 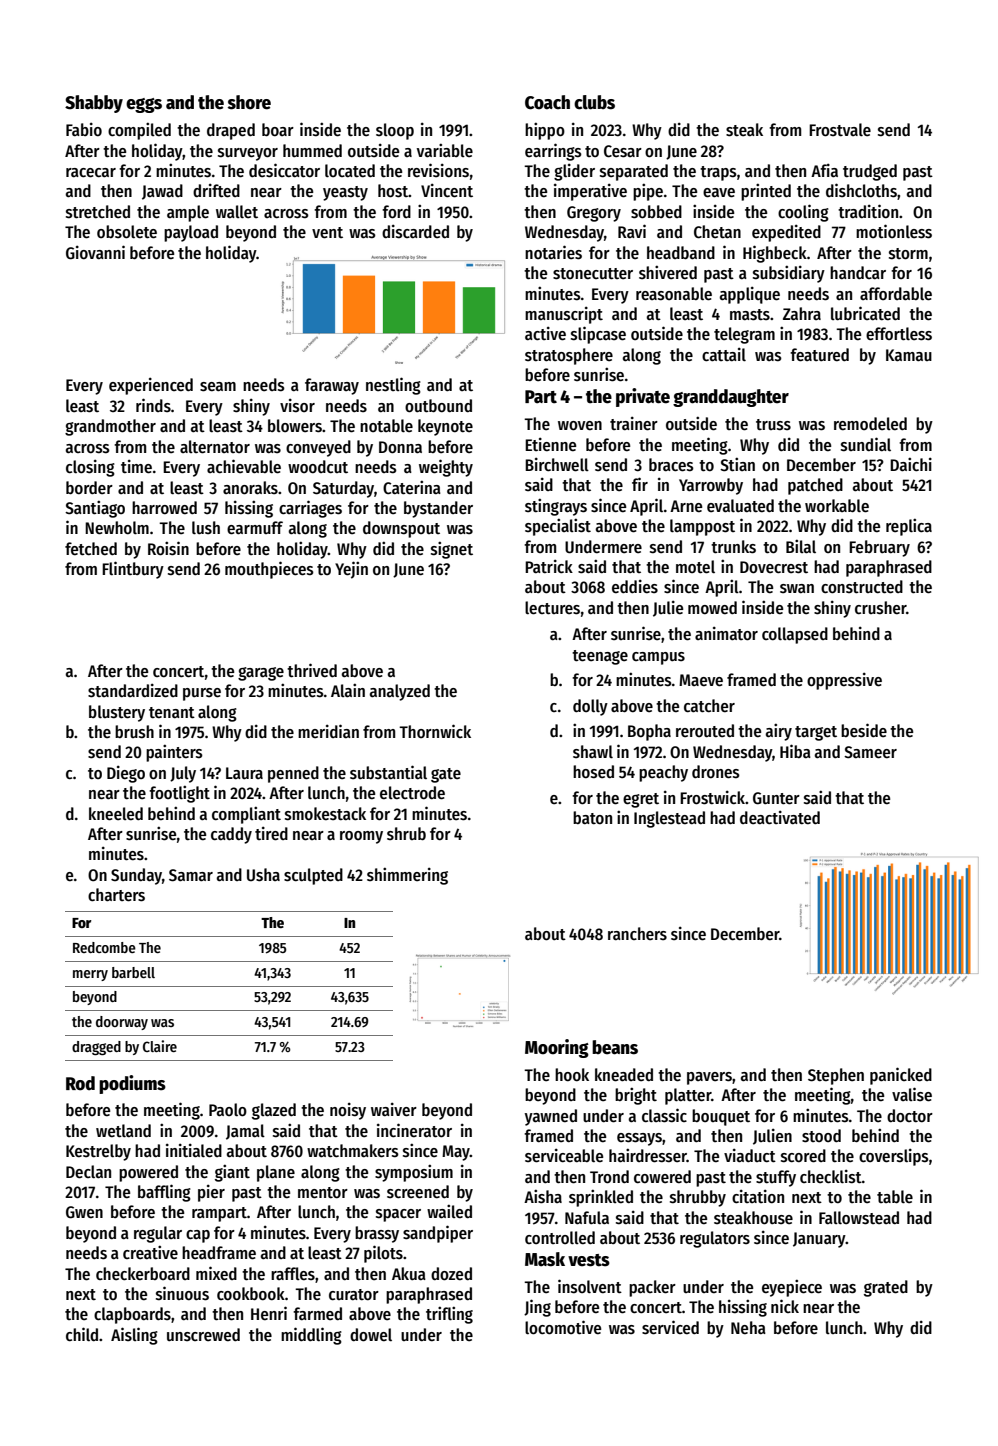 What do you see at coordinates (635, 586) in the screenshot?
I see `eddies` at bounding box center [635, 586].
